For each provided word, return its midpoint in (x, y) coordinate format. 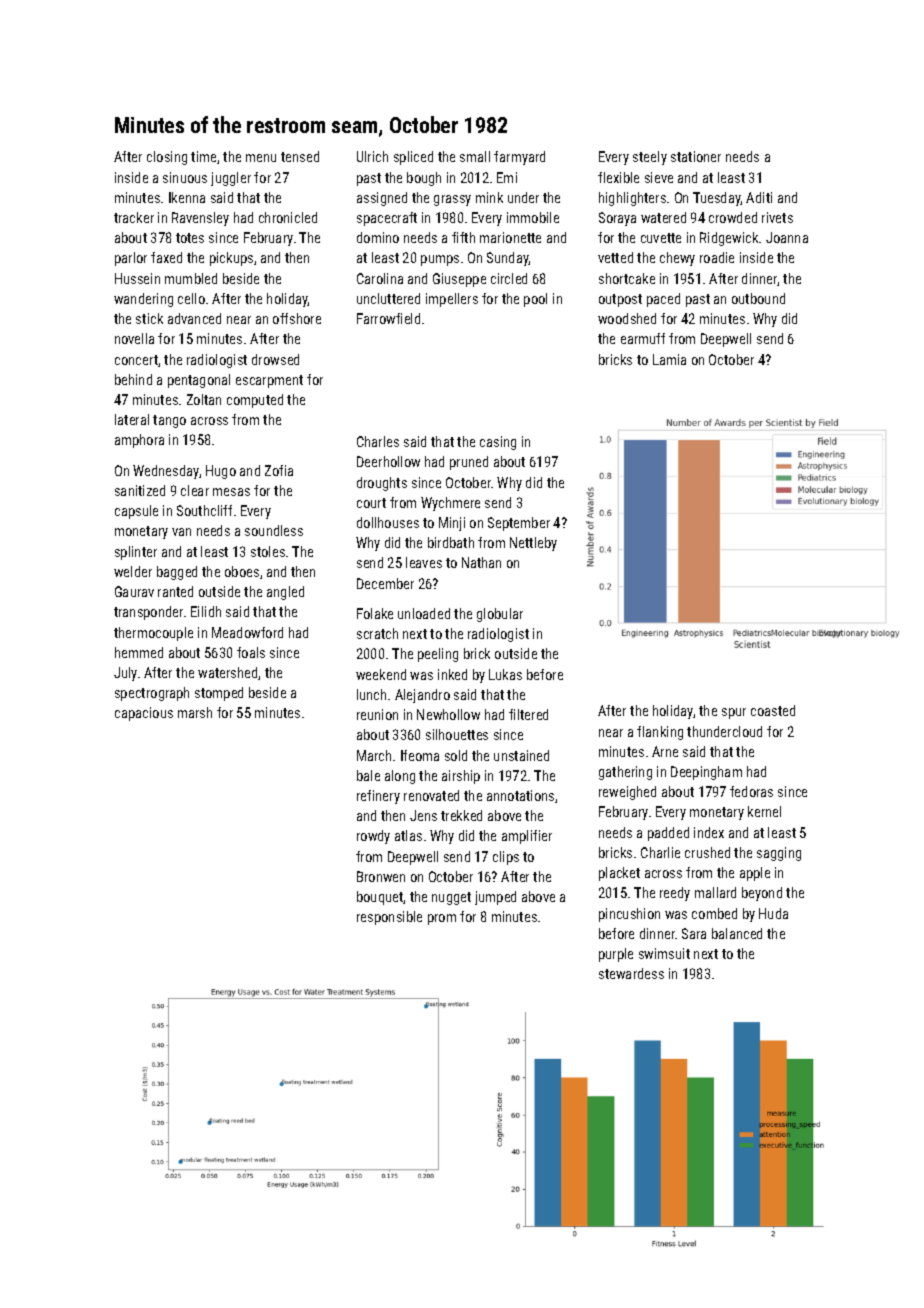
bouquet (380, 898)
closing (167, 158)
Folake (375, 613)
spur (734, 713)
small (475, 156)
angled (285, 593)
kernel (764, 811)
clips (506, 858)
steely (650, 158)
